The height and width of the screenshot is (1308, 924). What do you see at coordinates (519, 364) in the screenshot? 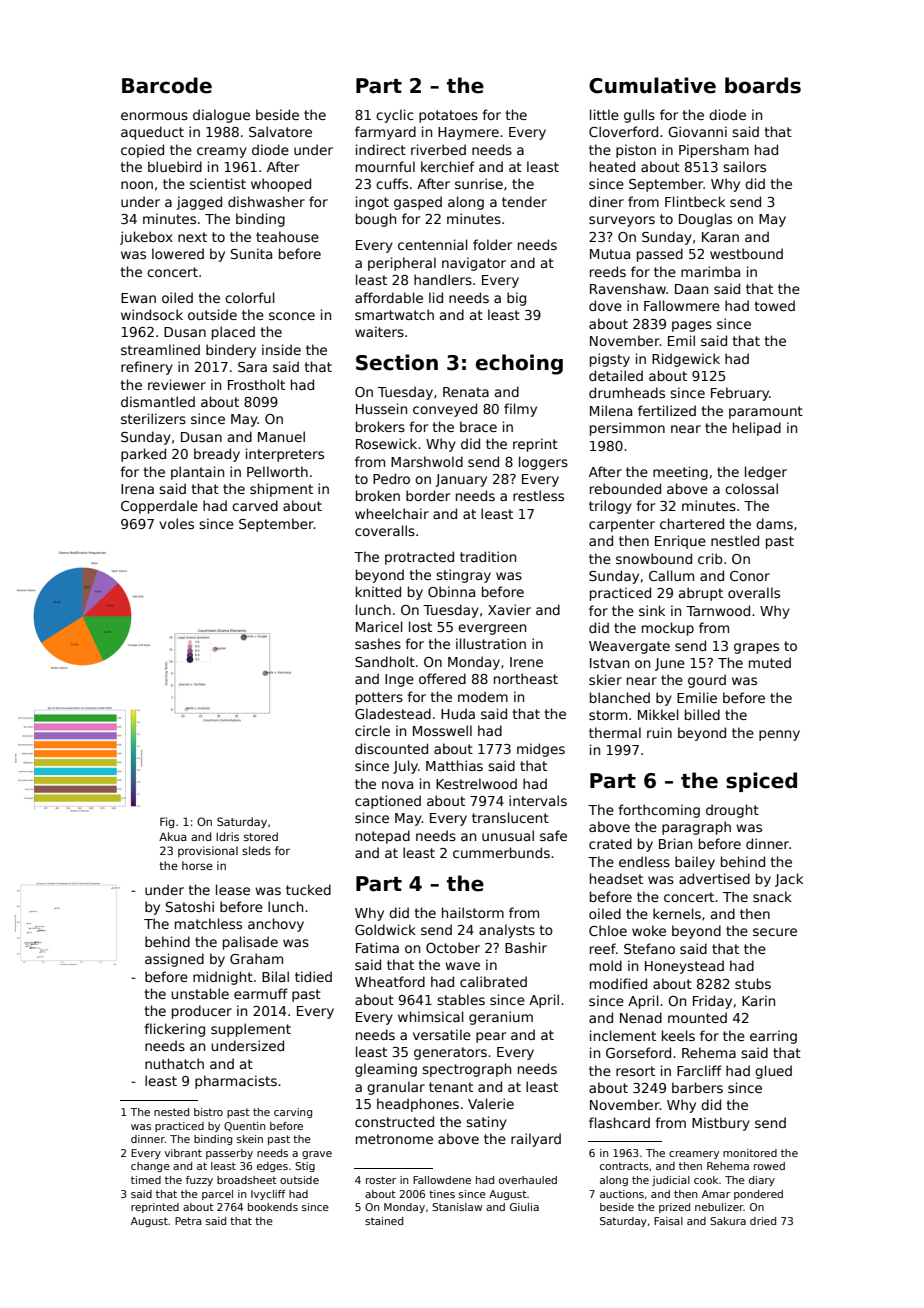
I see `echoing` at bounding box center [519, 364].
